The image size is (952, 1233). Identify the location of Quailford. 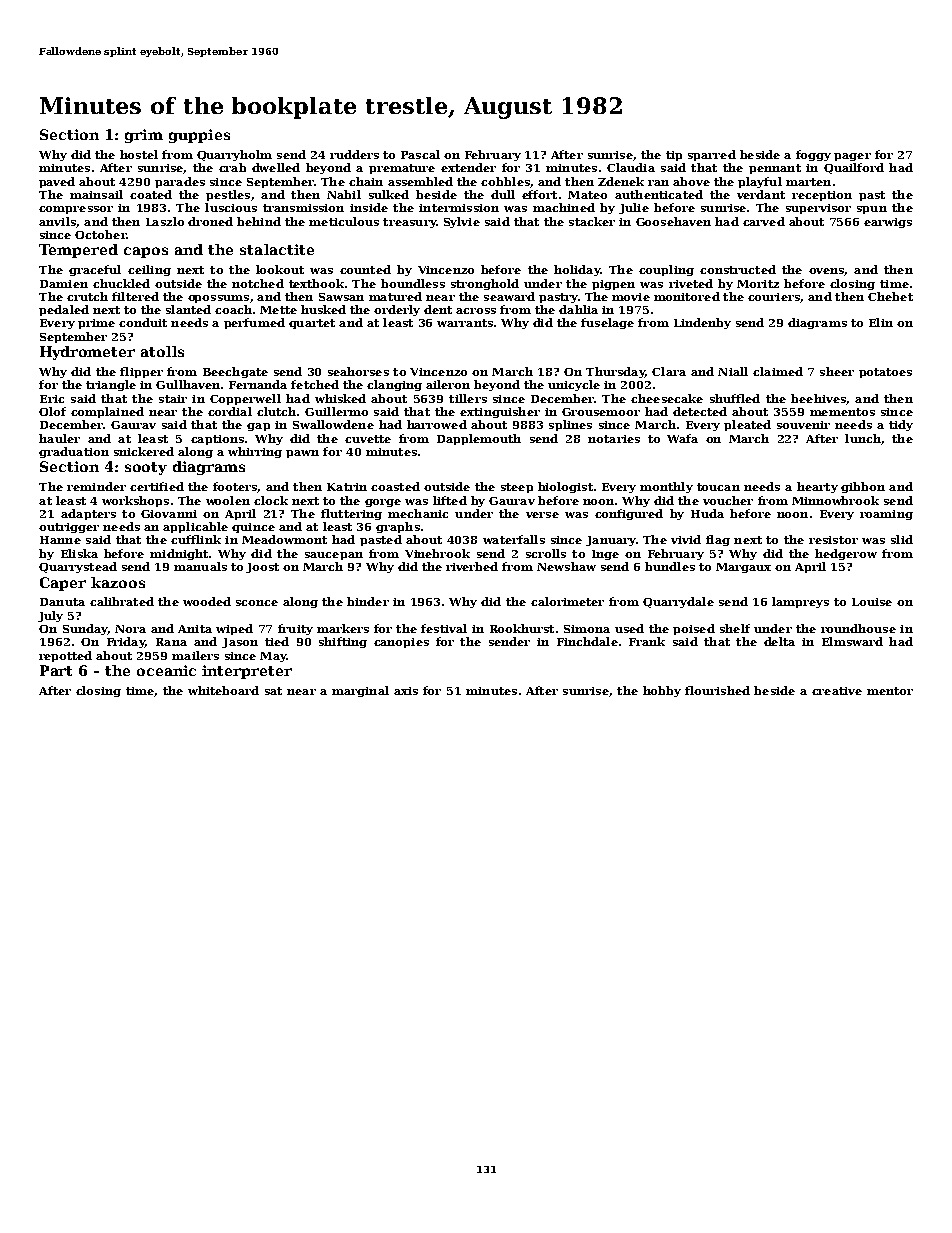
(854, 168).
